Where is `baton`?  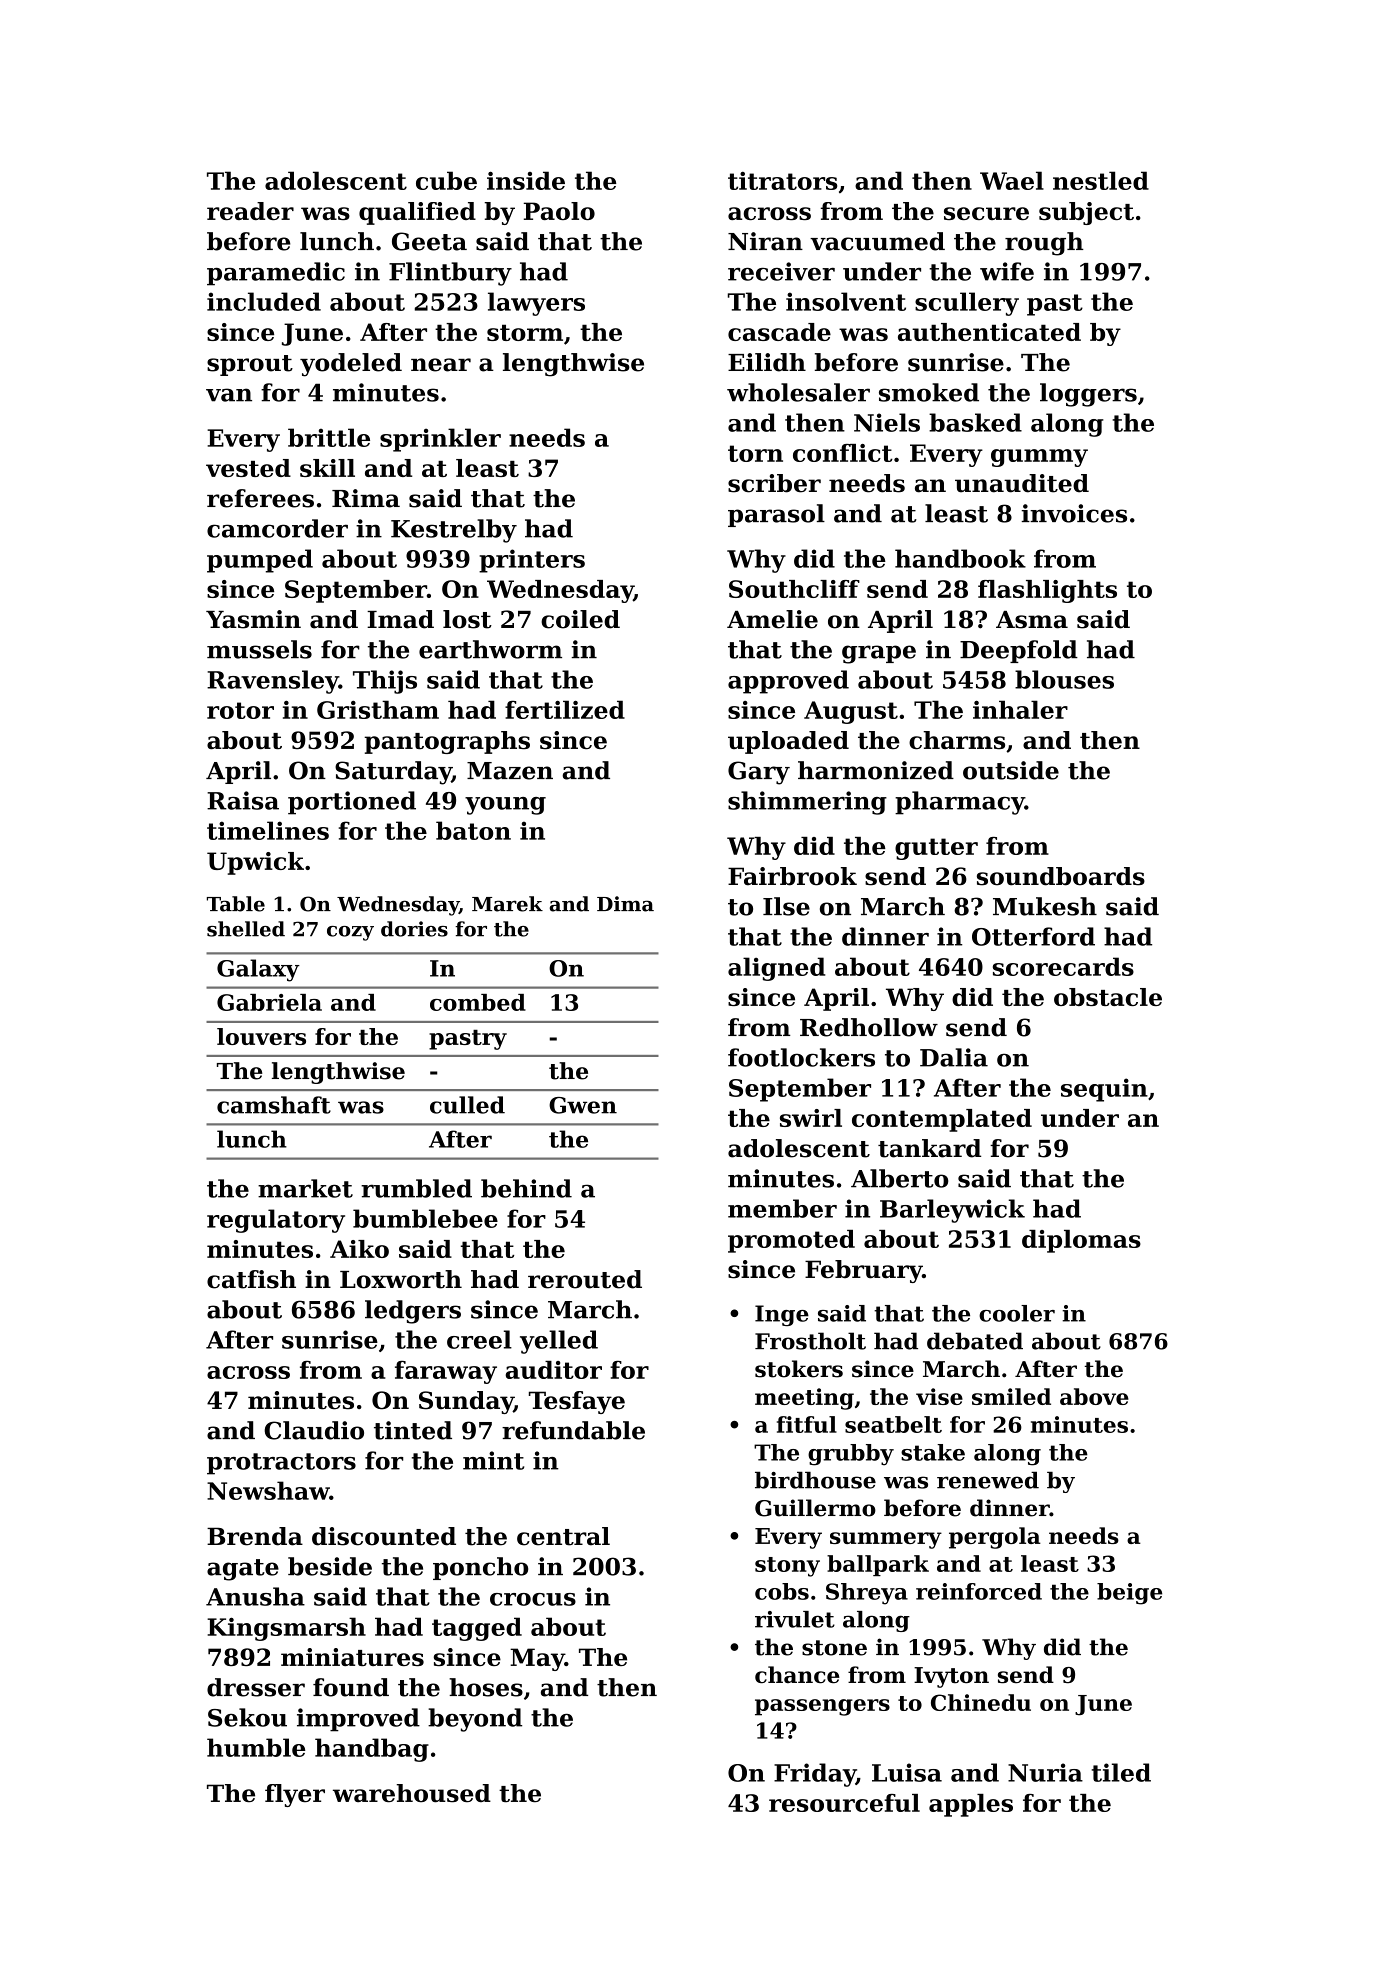 baton is located at coordinates (473, 830).
